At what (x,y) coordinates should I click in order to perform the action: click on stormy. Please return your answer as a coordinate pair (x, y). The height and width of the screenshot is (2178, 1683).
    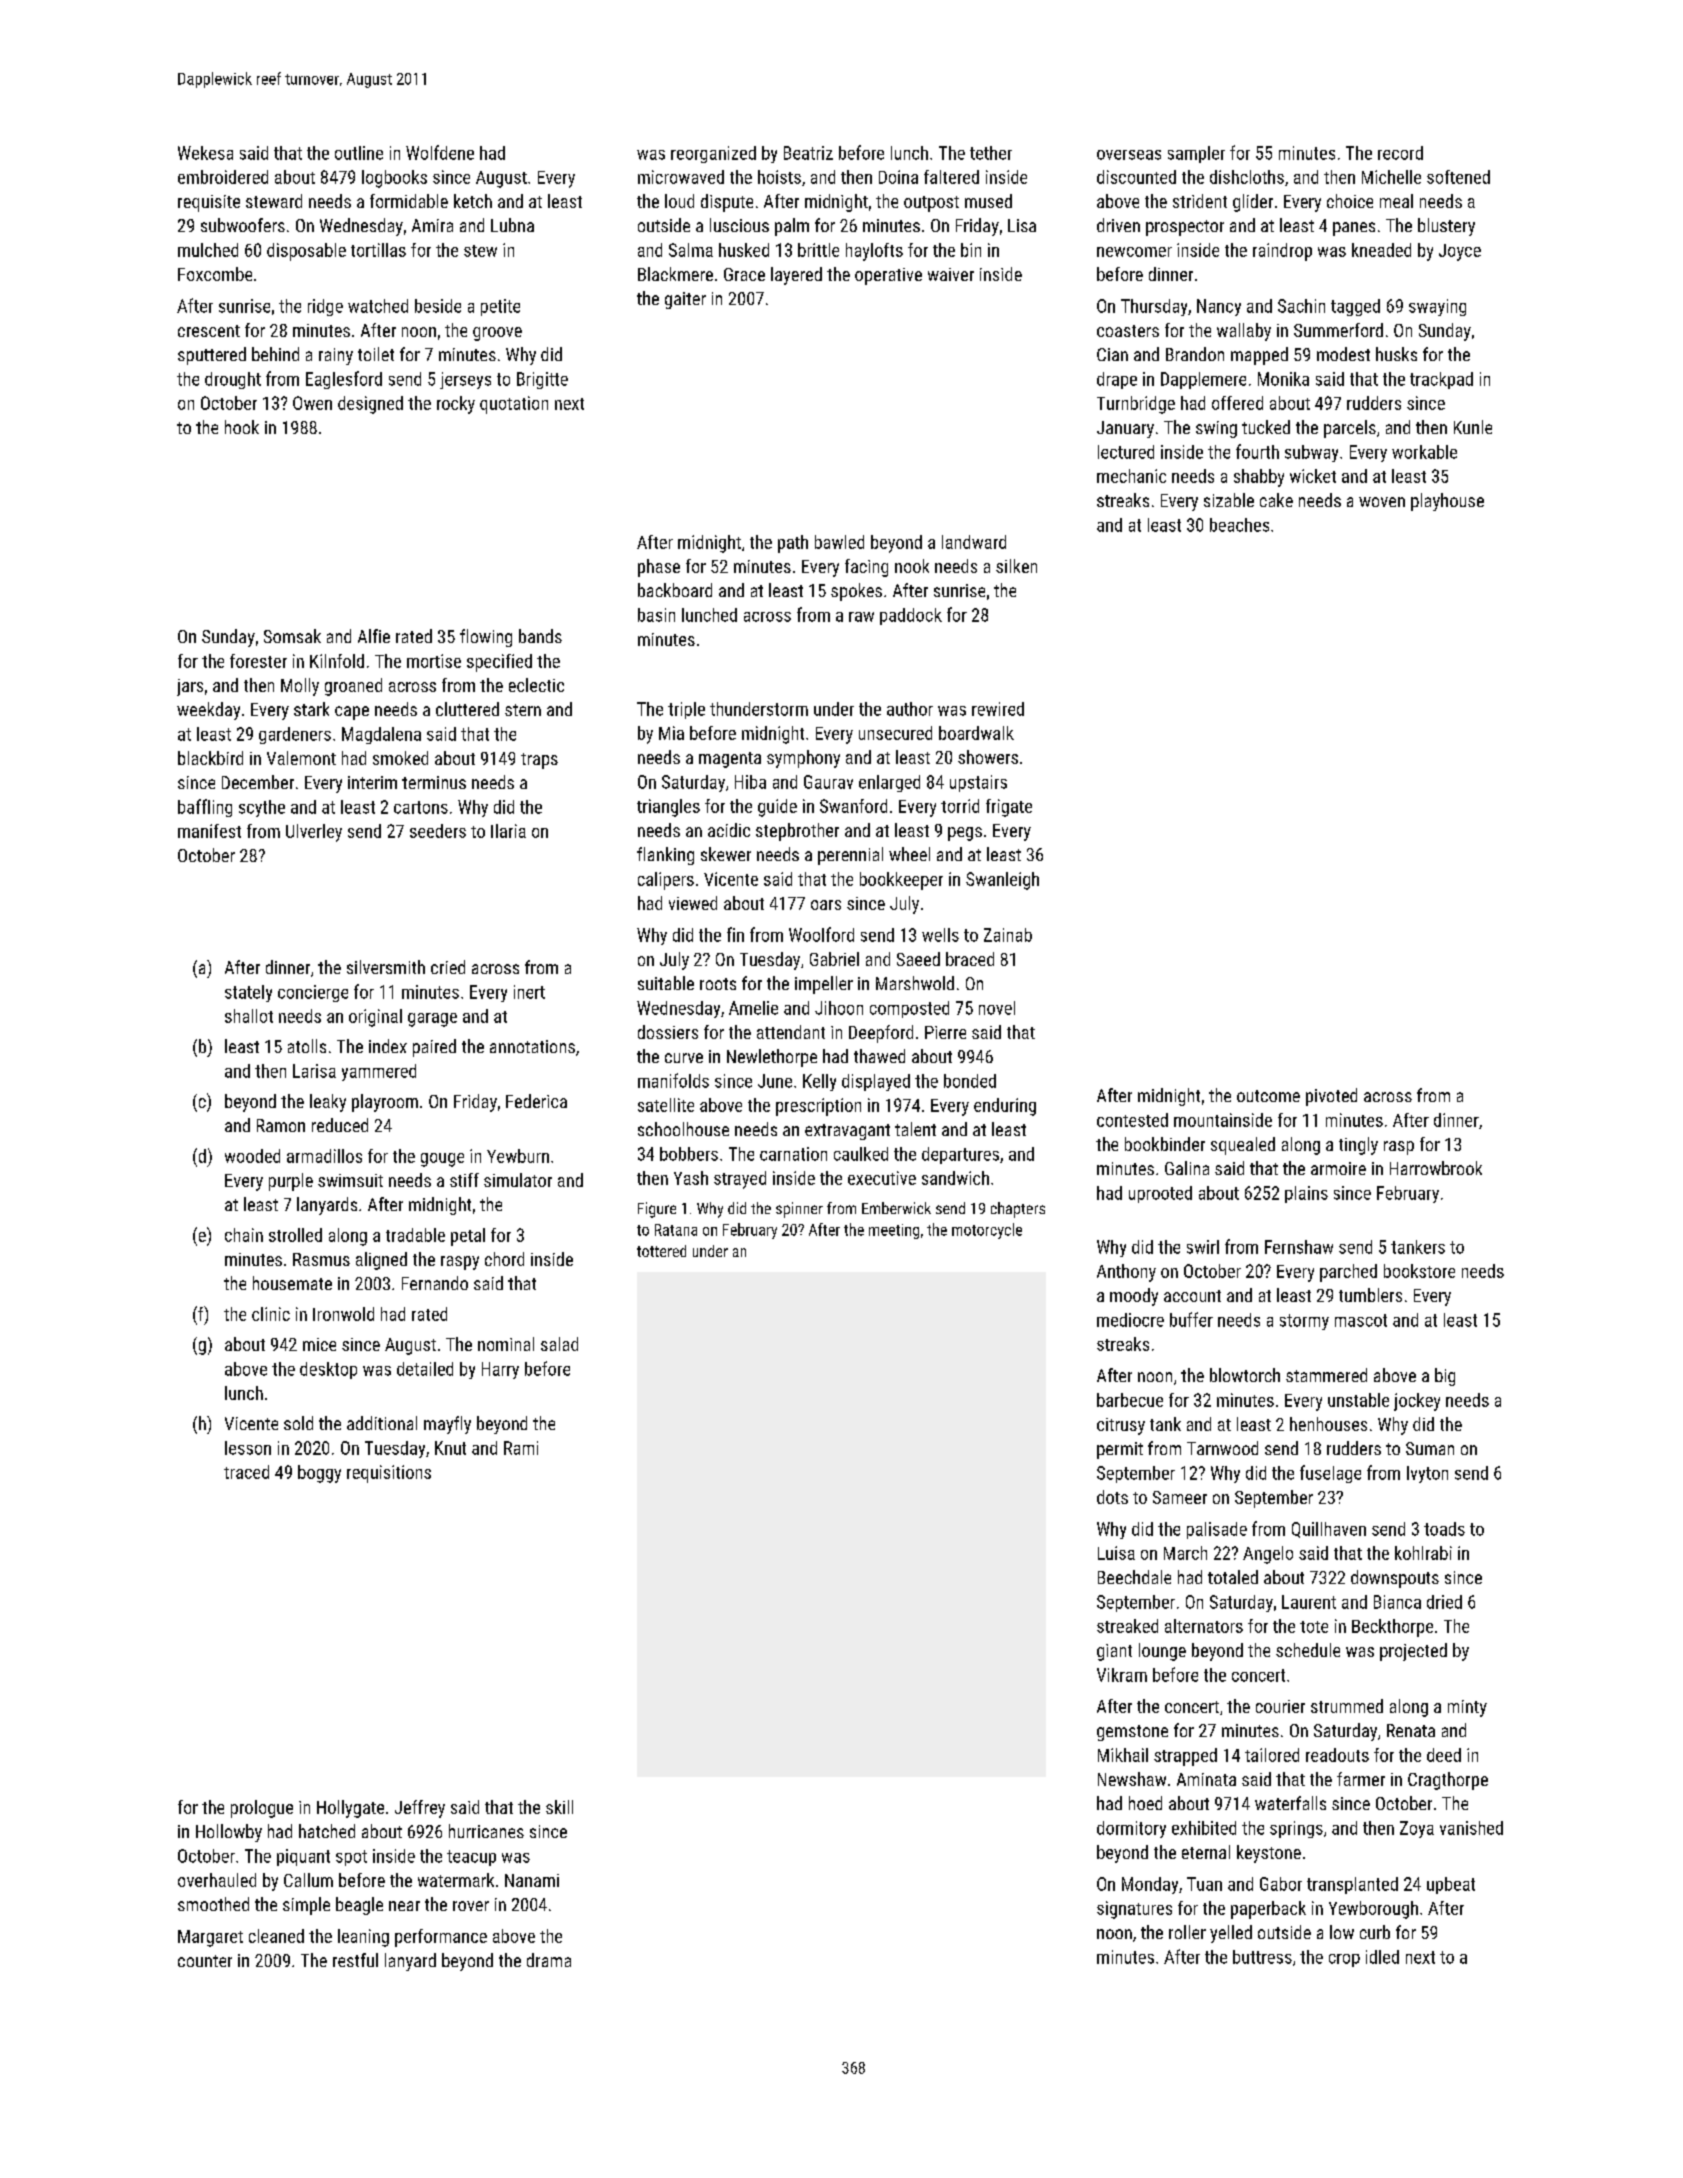
    Looking at the image, I should click on (1304, 1322).
